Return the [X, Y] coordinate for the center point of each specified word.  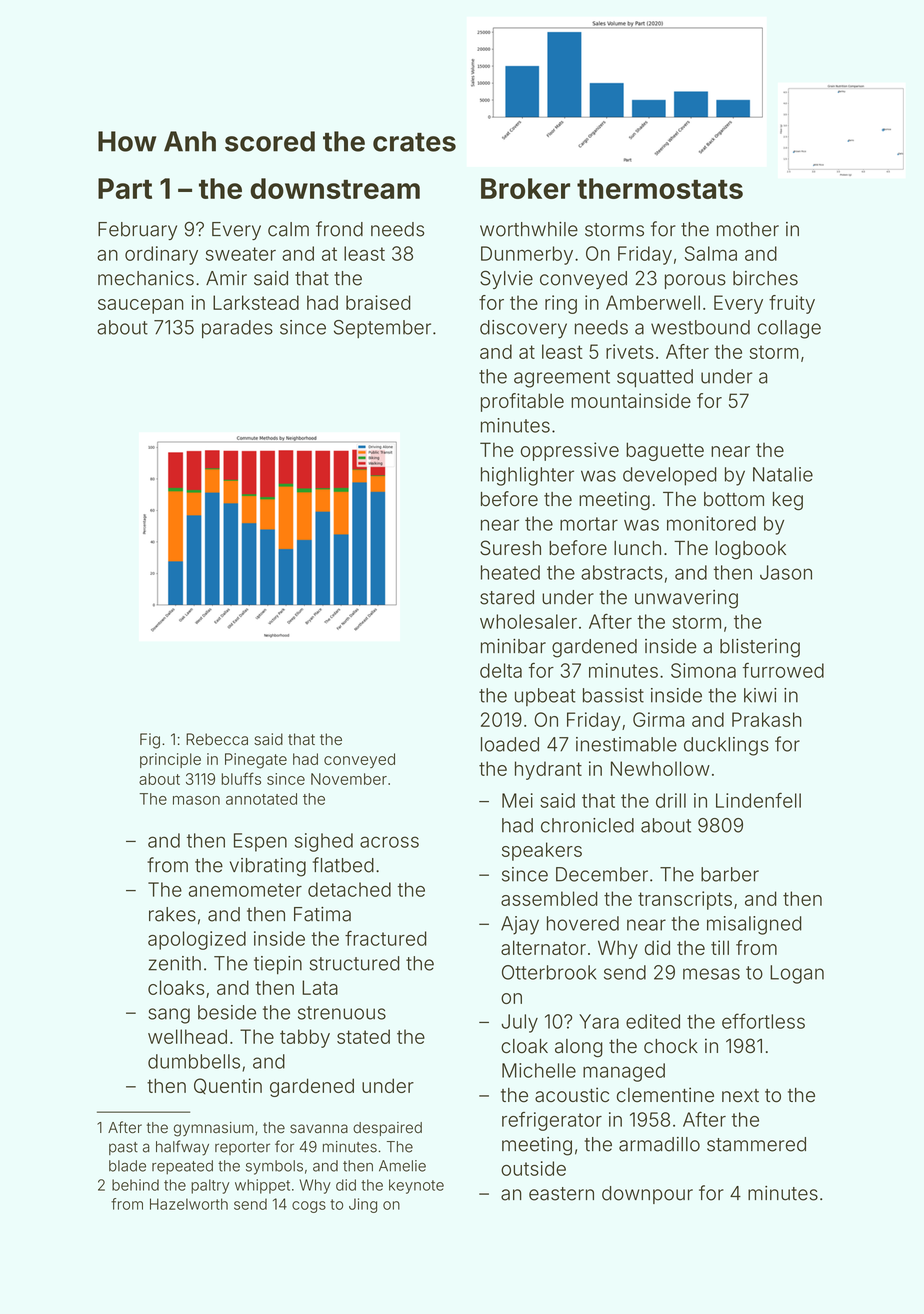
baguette [665, 451]
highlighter [527, 476]
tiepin [278, 965]
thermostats [660, 188]
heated [510, 572]
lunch [637, 548]
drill [671, 800]
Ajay [520, 925]
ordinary [161, 255]
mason [196, 800]
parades [237, 329]
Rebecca [217, 739]
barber [730, 874]
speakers [542, 851]
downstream [335, 188]
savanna [319, 1129]
